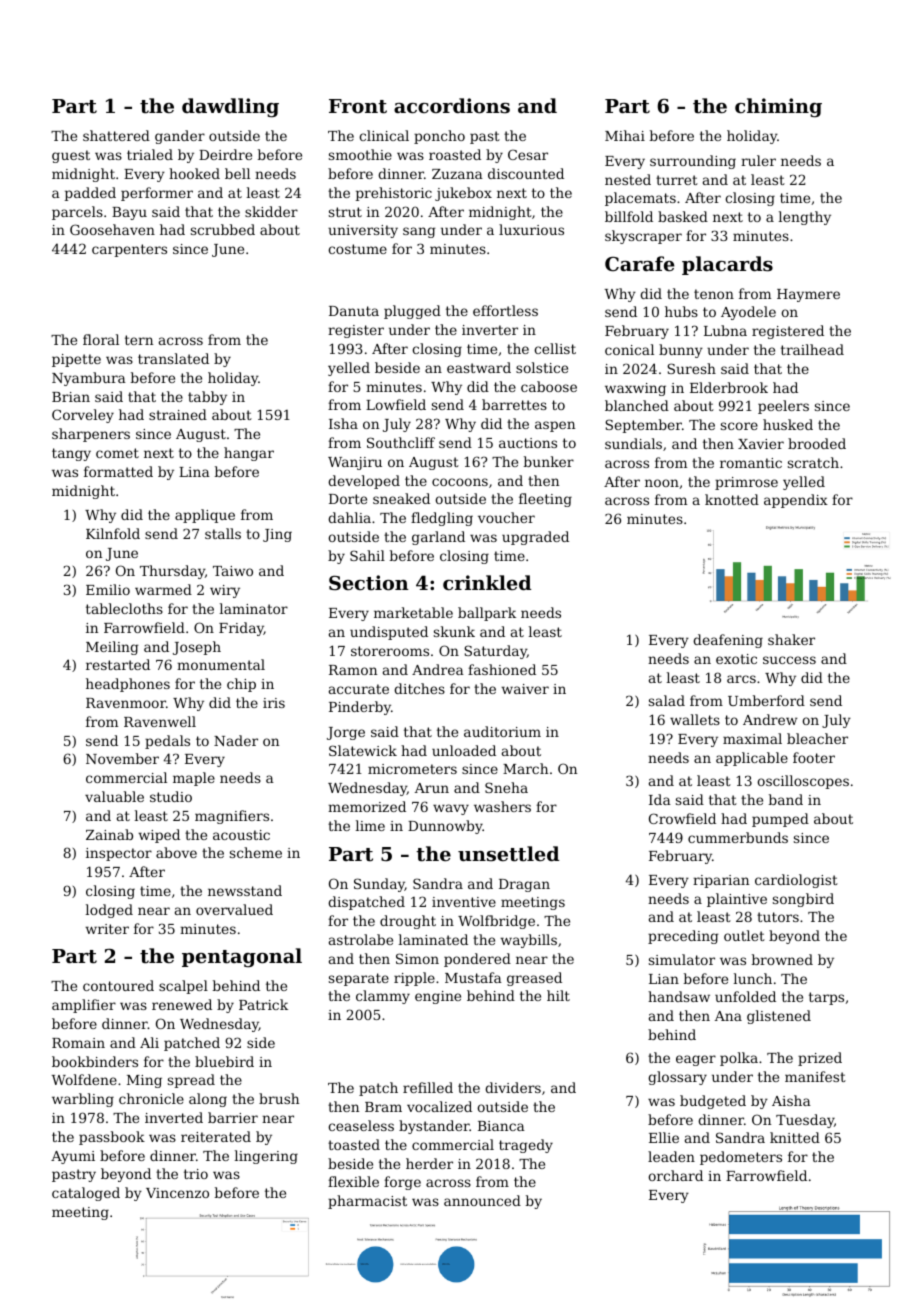 The image size is (908, 1316). What do you see at coordinates (625, 135) in the image?
I see `Mihai` at bounding box center [625, 135].
